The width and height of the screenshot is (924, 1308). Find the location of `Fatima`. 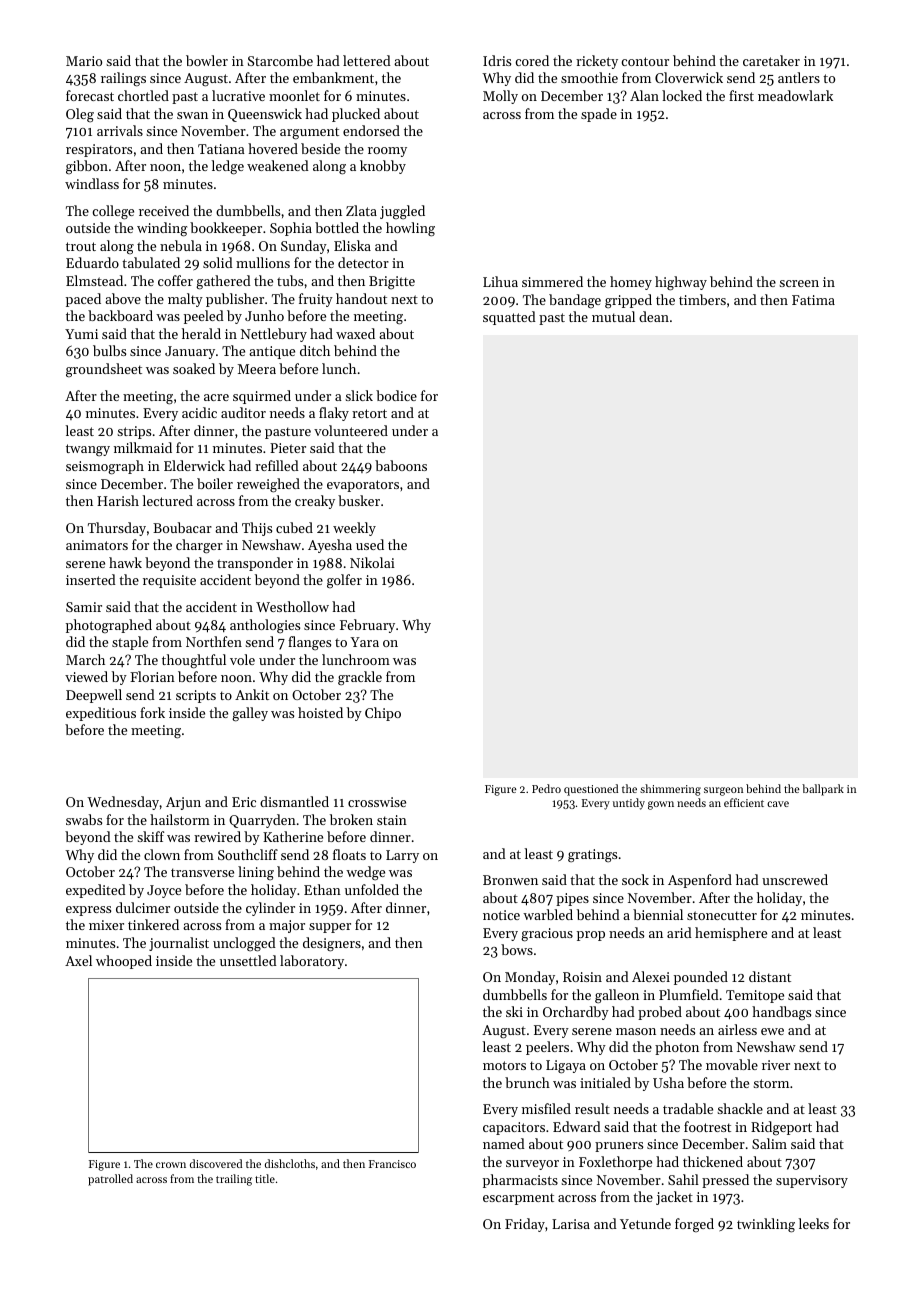

Fatima is located at coordinates (813, 300).
